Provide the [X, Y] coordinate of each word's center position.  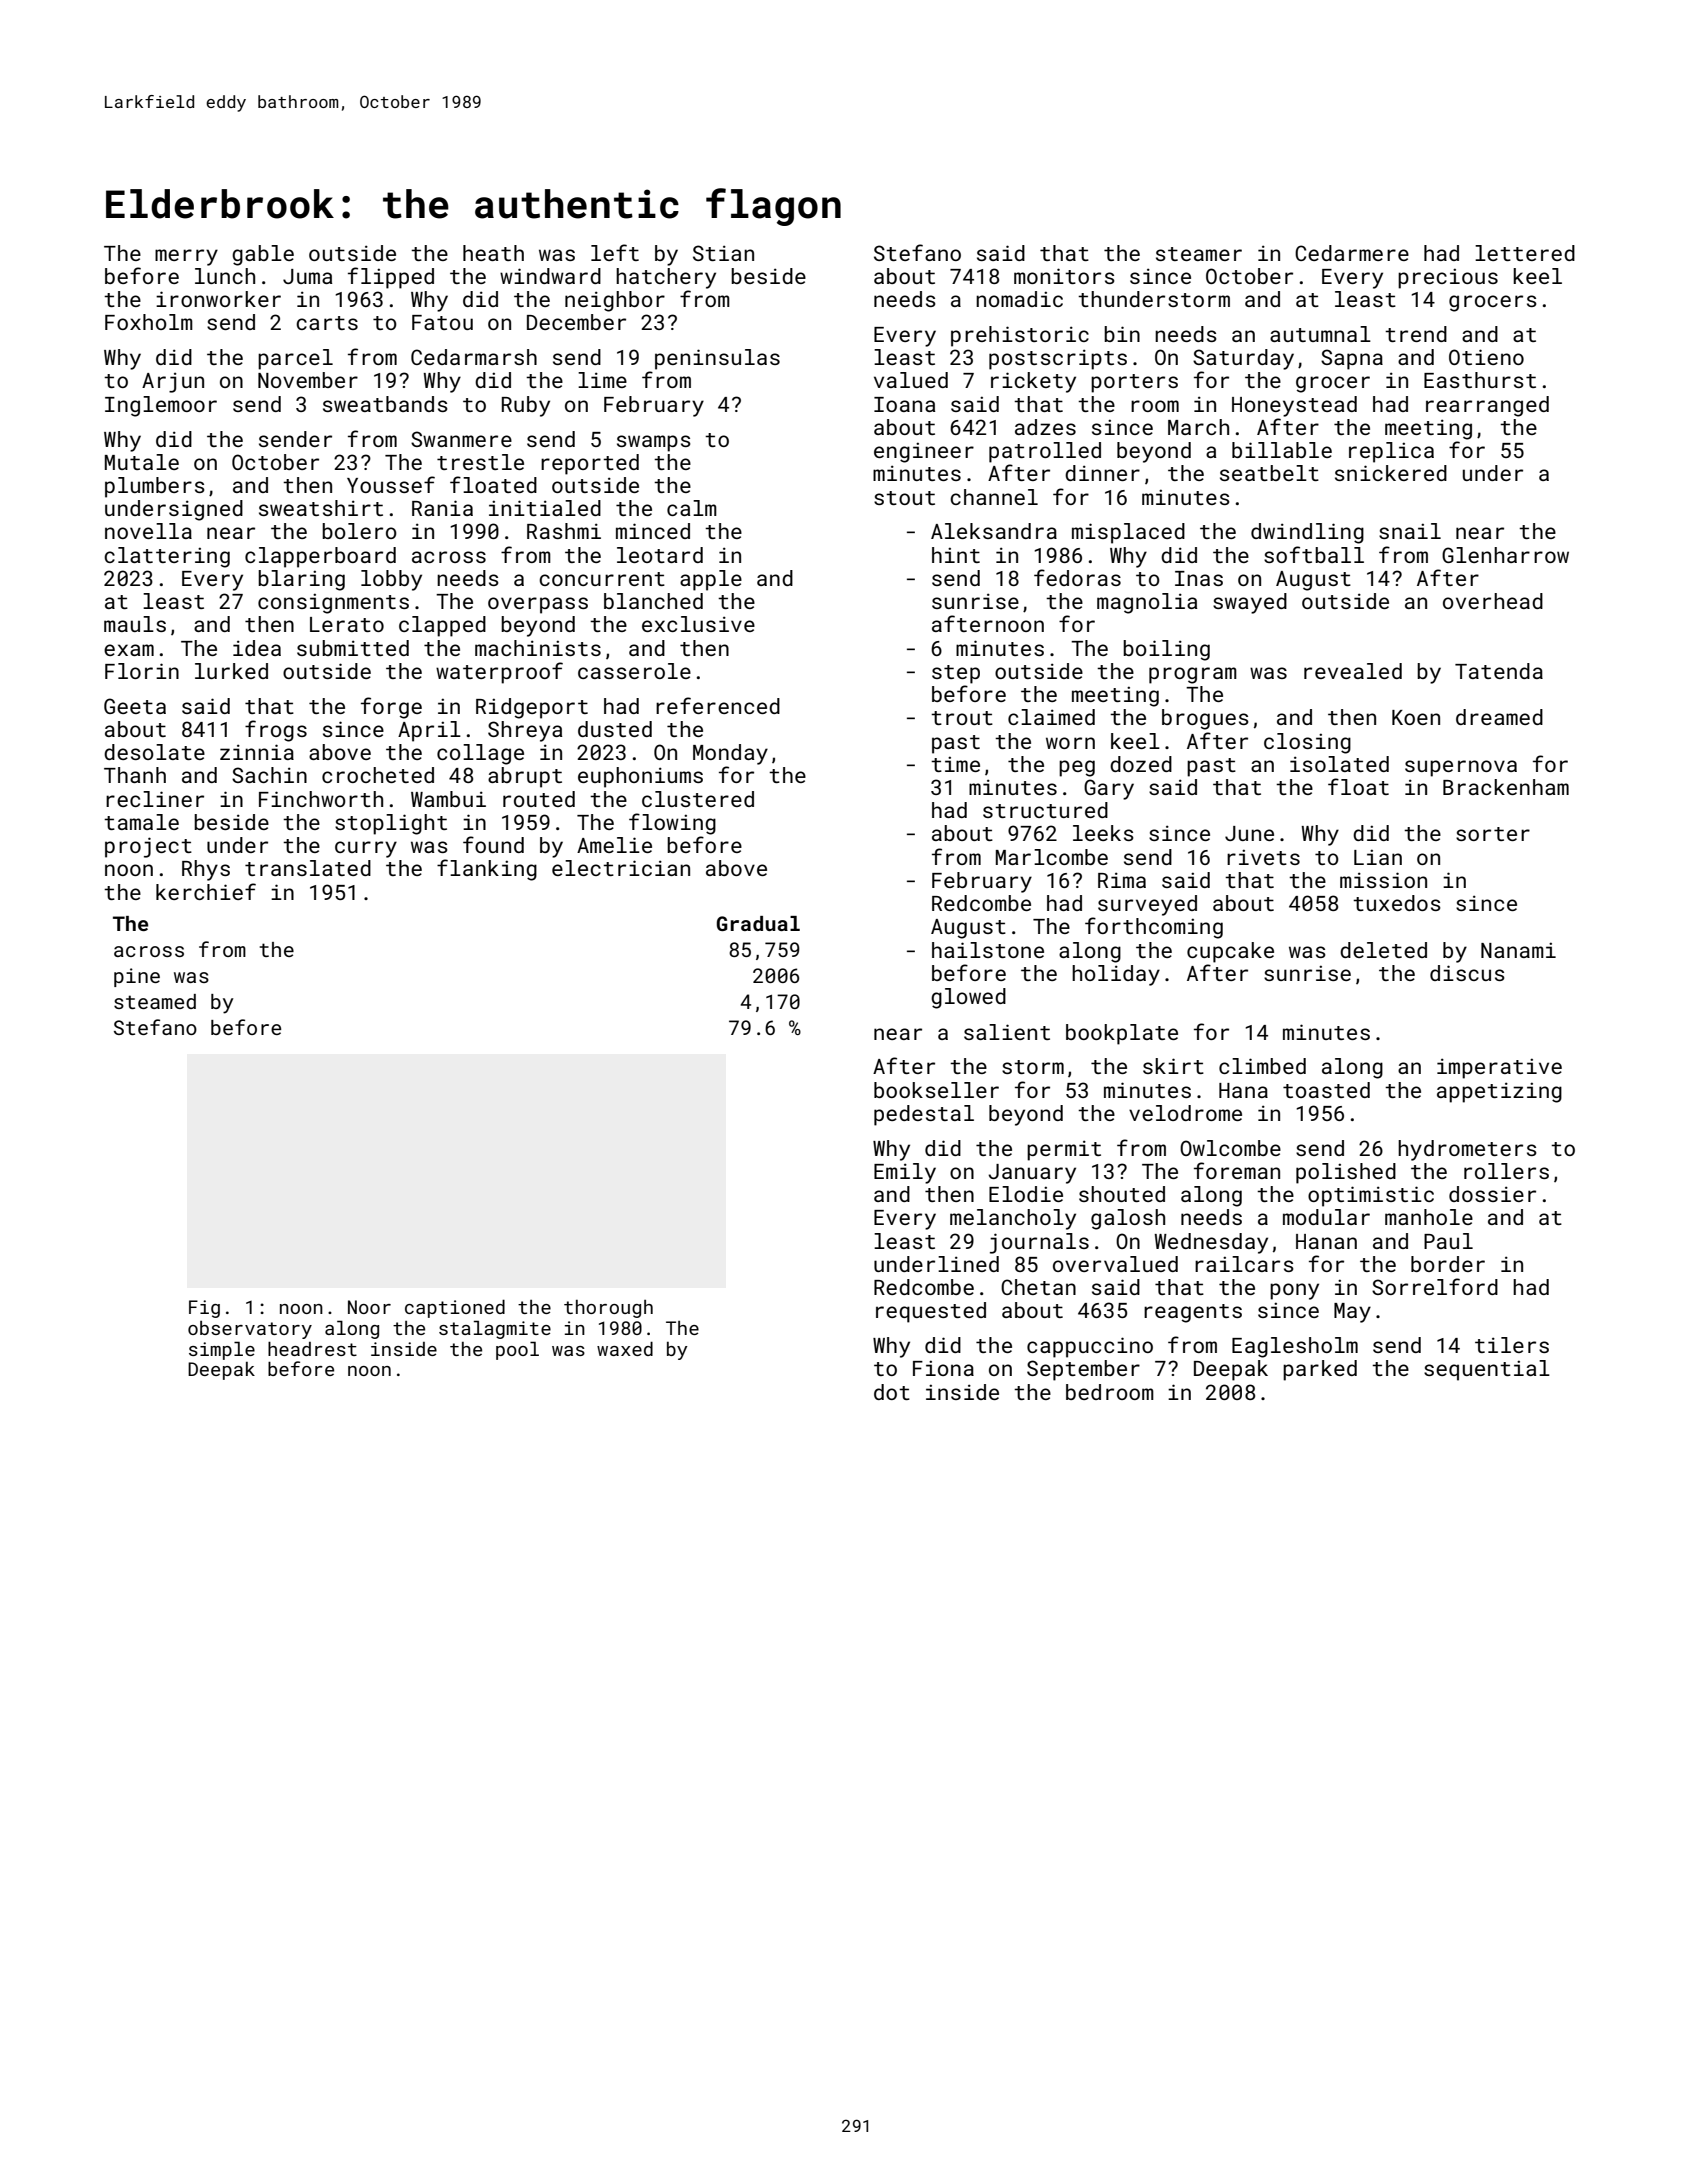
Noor [369, 1307]
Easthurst [1480, 380]
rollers [1506, 1171]
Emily [905, 1173]
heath [493, 253]
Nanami [1518, 950]
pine [137, 977]
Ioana [904, 404]
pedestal [924, 1115]
